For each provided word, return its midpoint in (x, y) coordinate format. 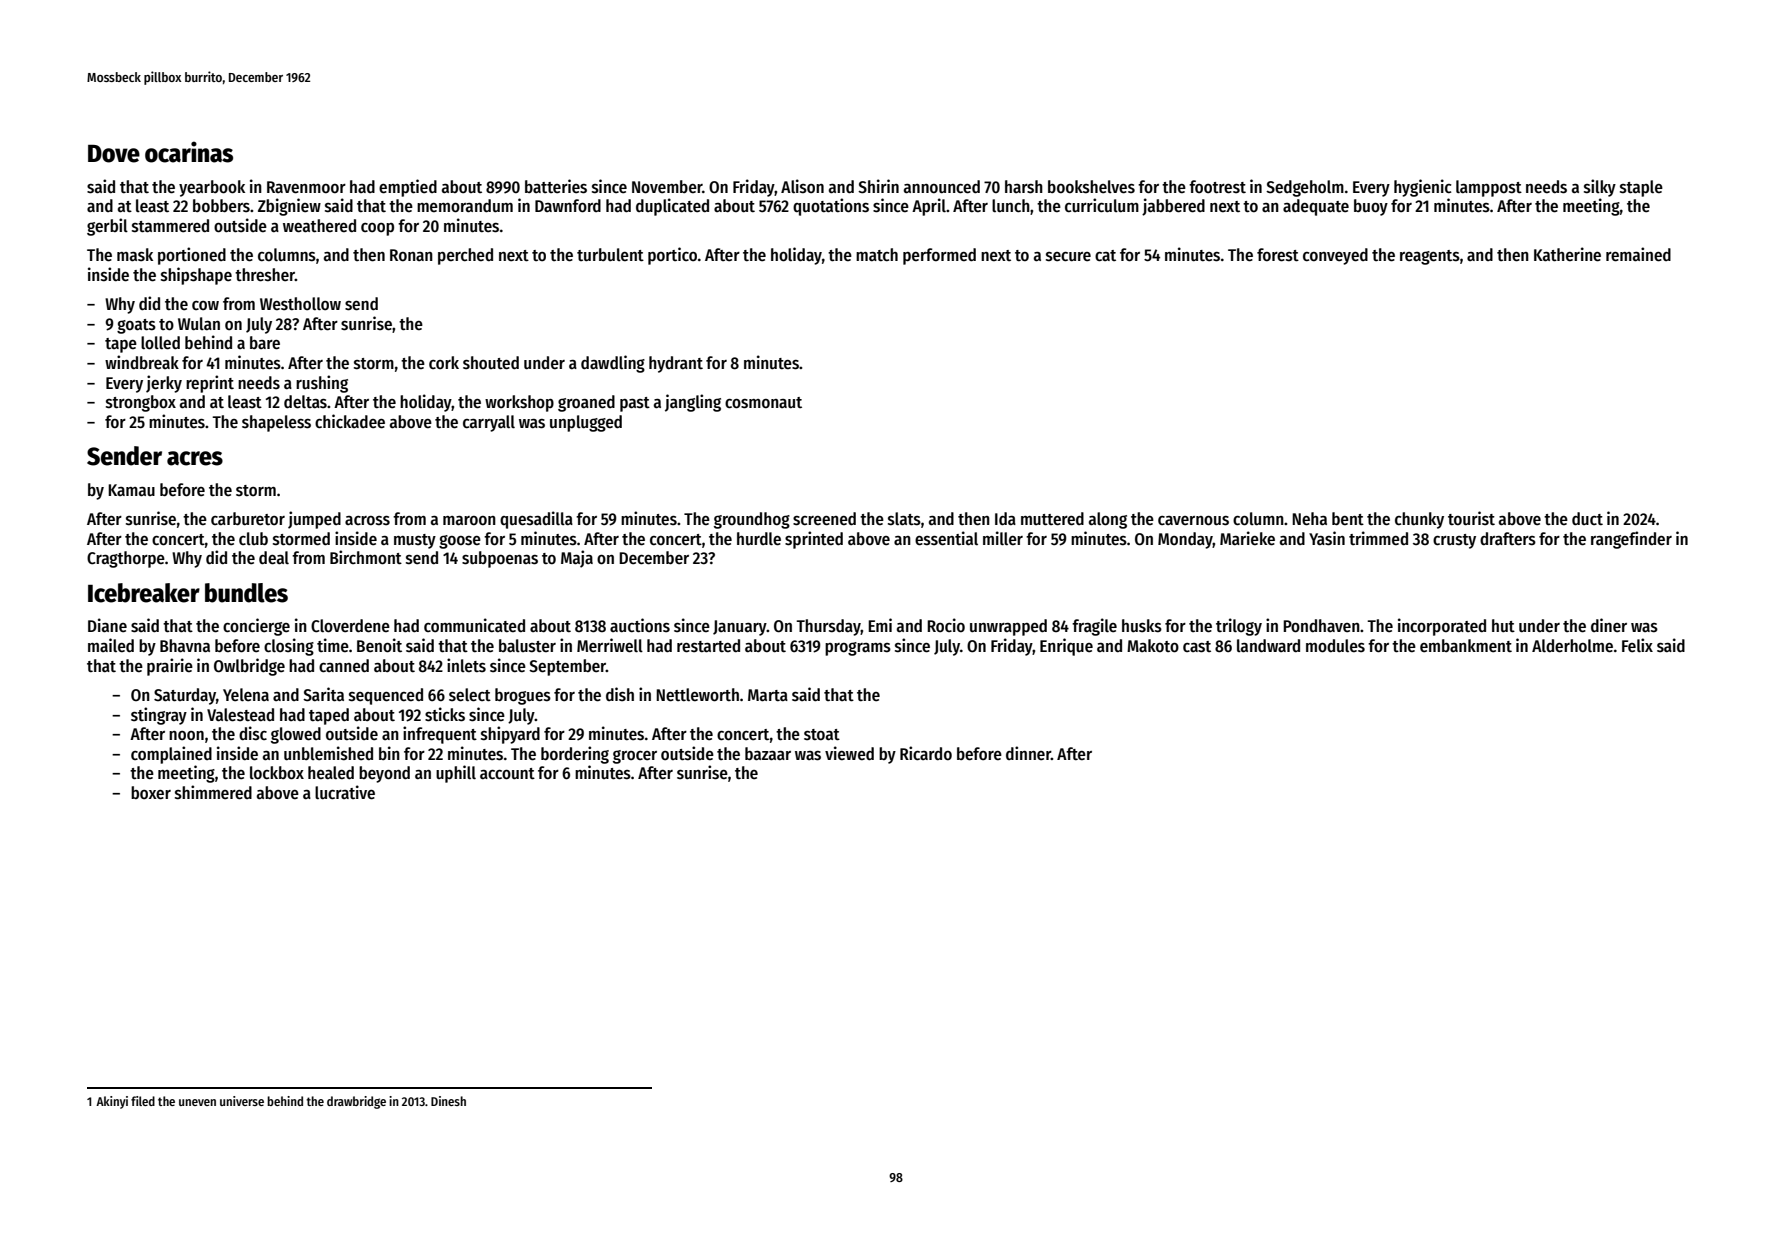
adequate (1316, 207)
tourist (1471, 518)
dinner (1028, 753)
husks (1142, 626)
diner (1609, 625)
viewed (849, 753)
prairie (170, 667)
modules (1335, 646)
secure (1068, 257)
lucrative (345, 792)
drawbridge (356, 1102)
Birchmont (366, 557)
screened (824, 519)
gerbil (107, 227)
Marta (768, 695)
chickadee (350, 421)
